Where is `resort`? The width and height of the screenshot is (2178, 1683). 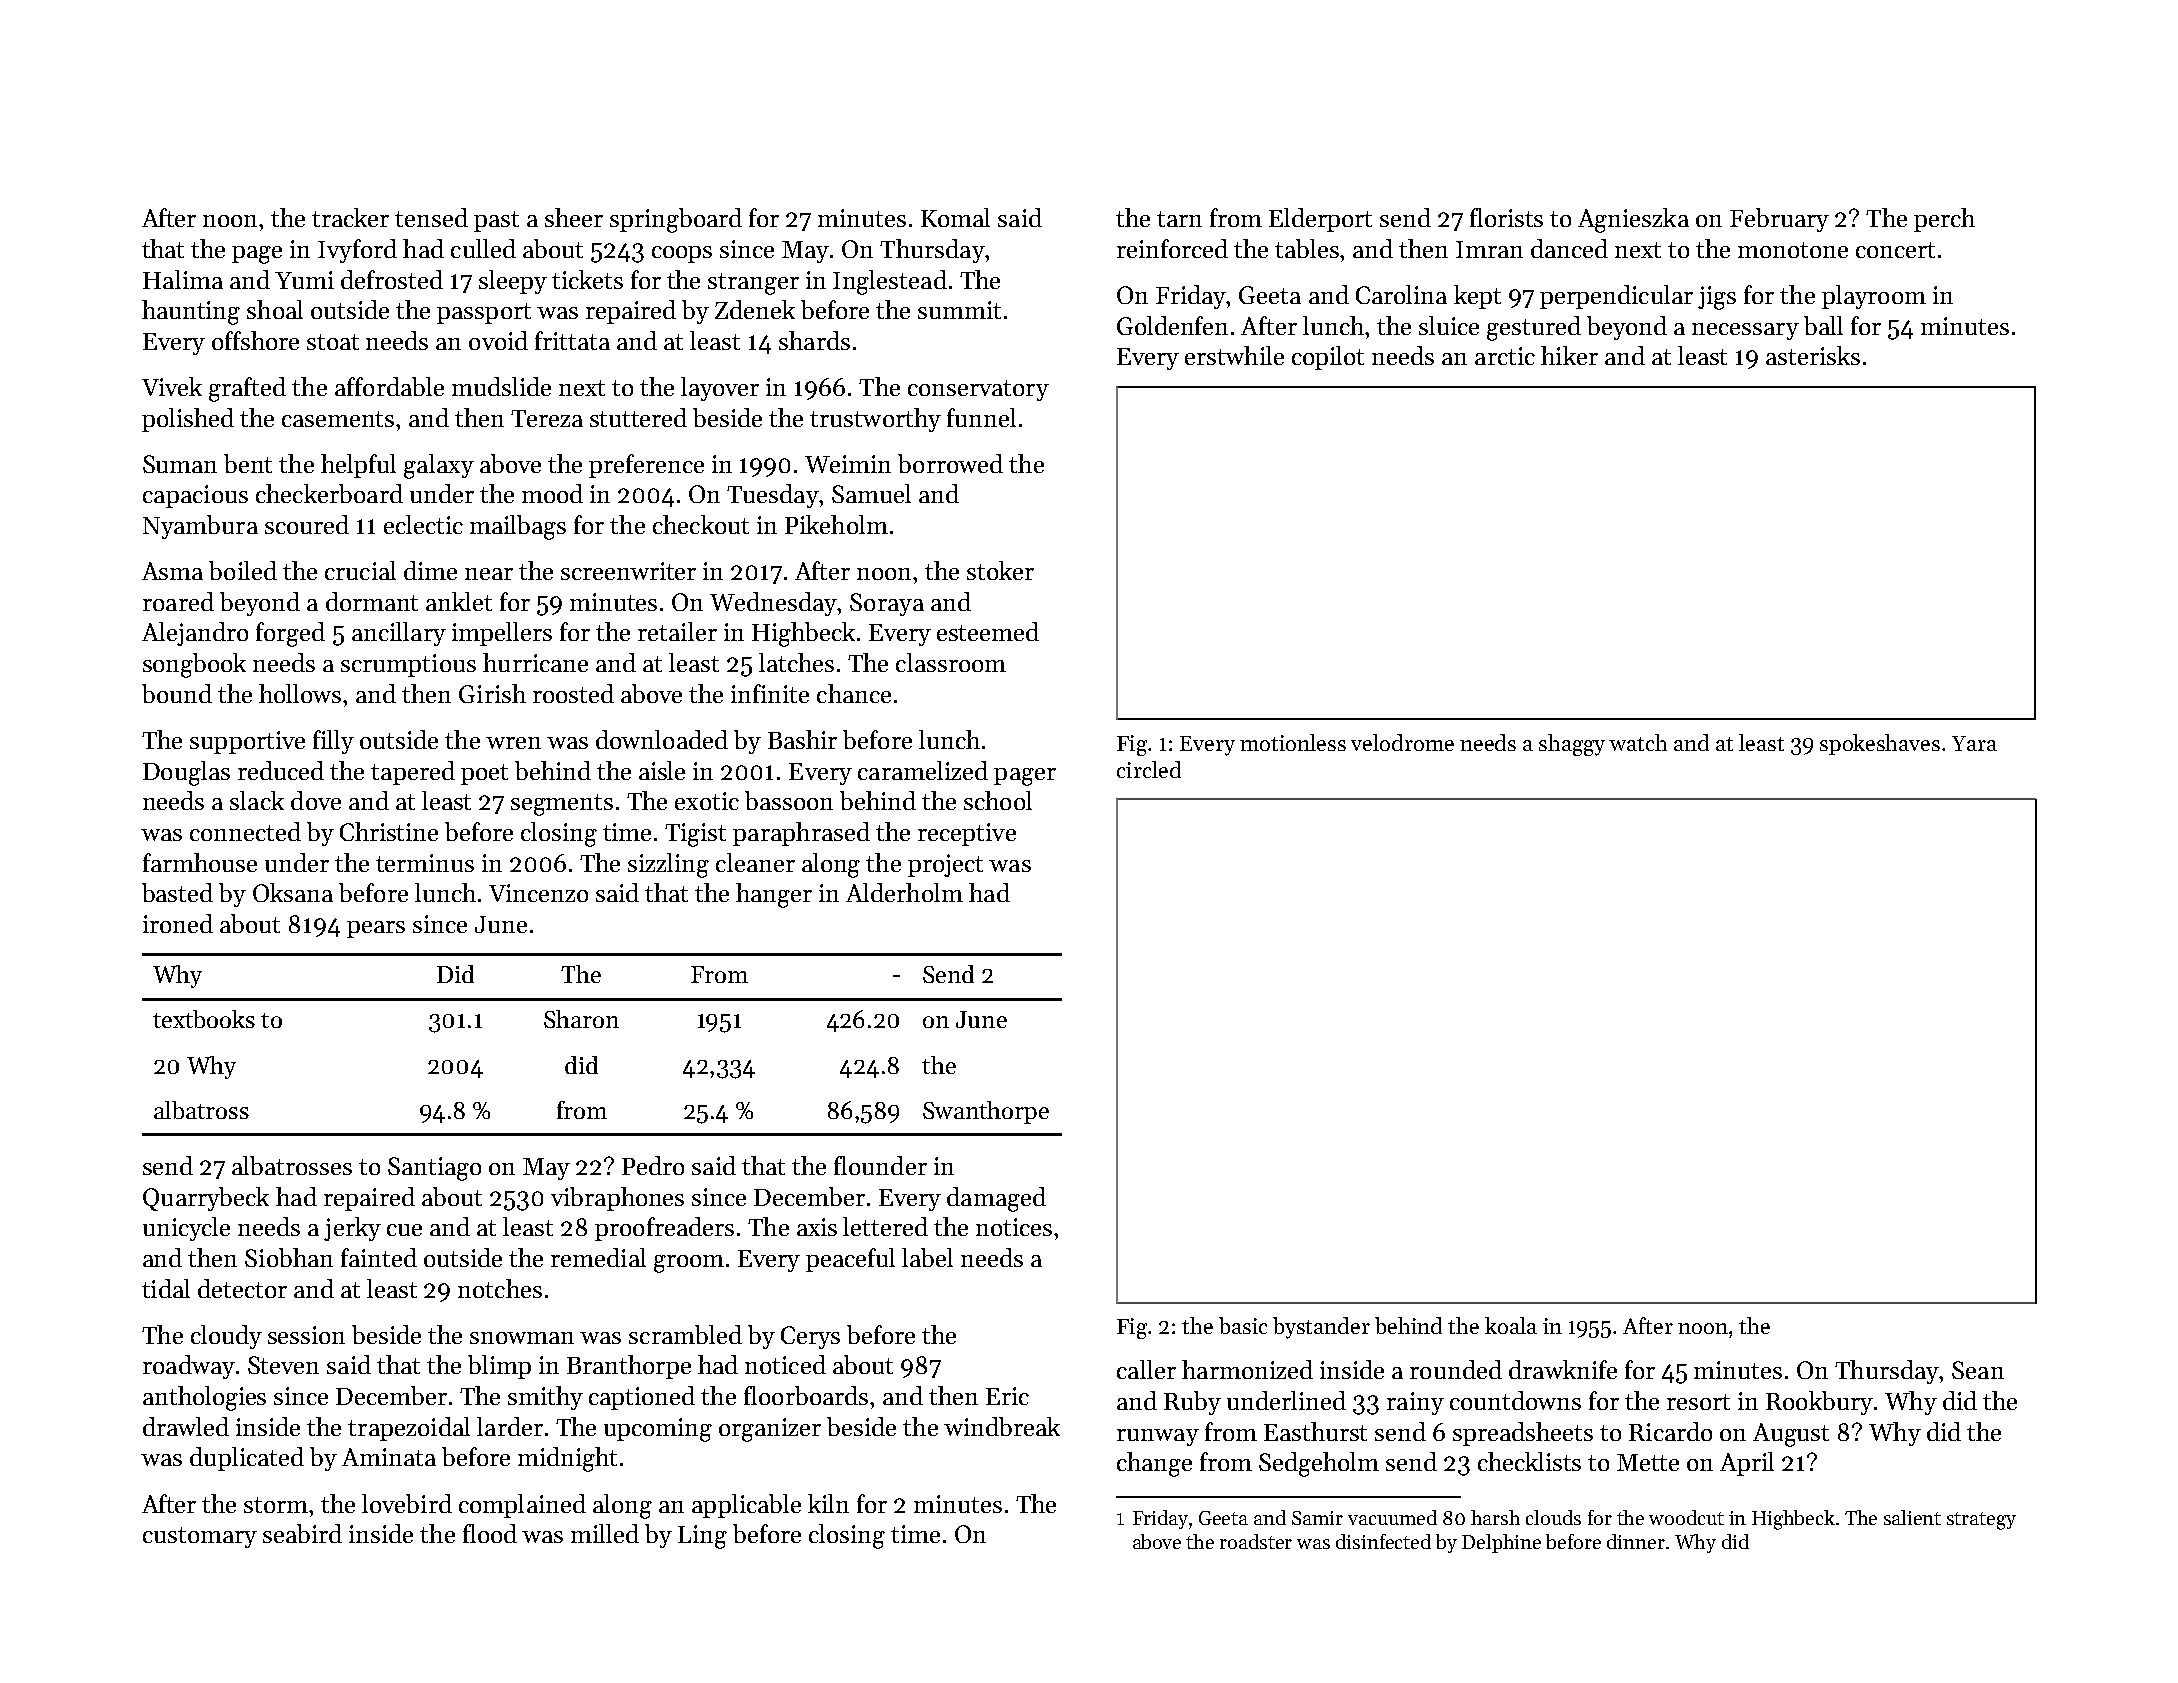 resort is located at coordinates (1698, 1402).
